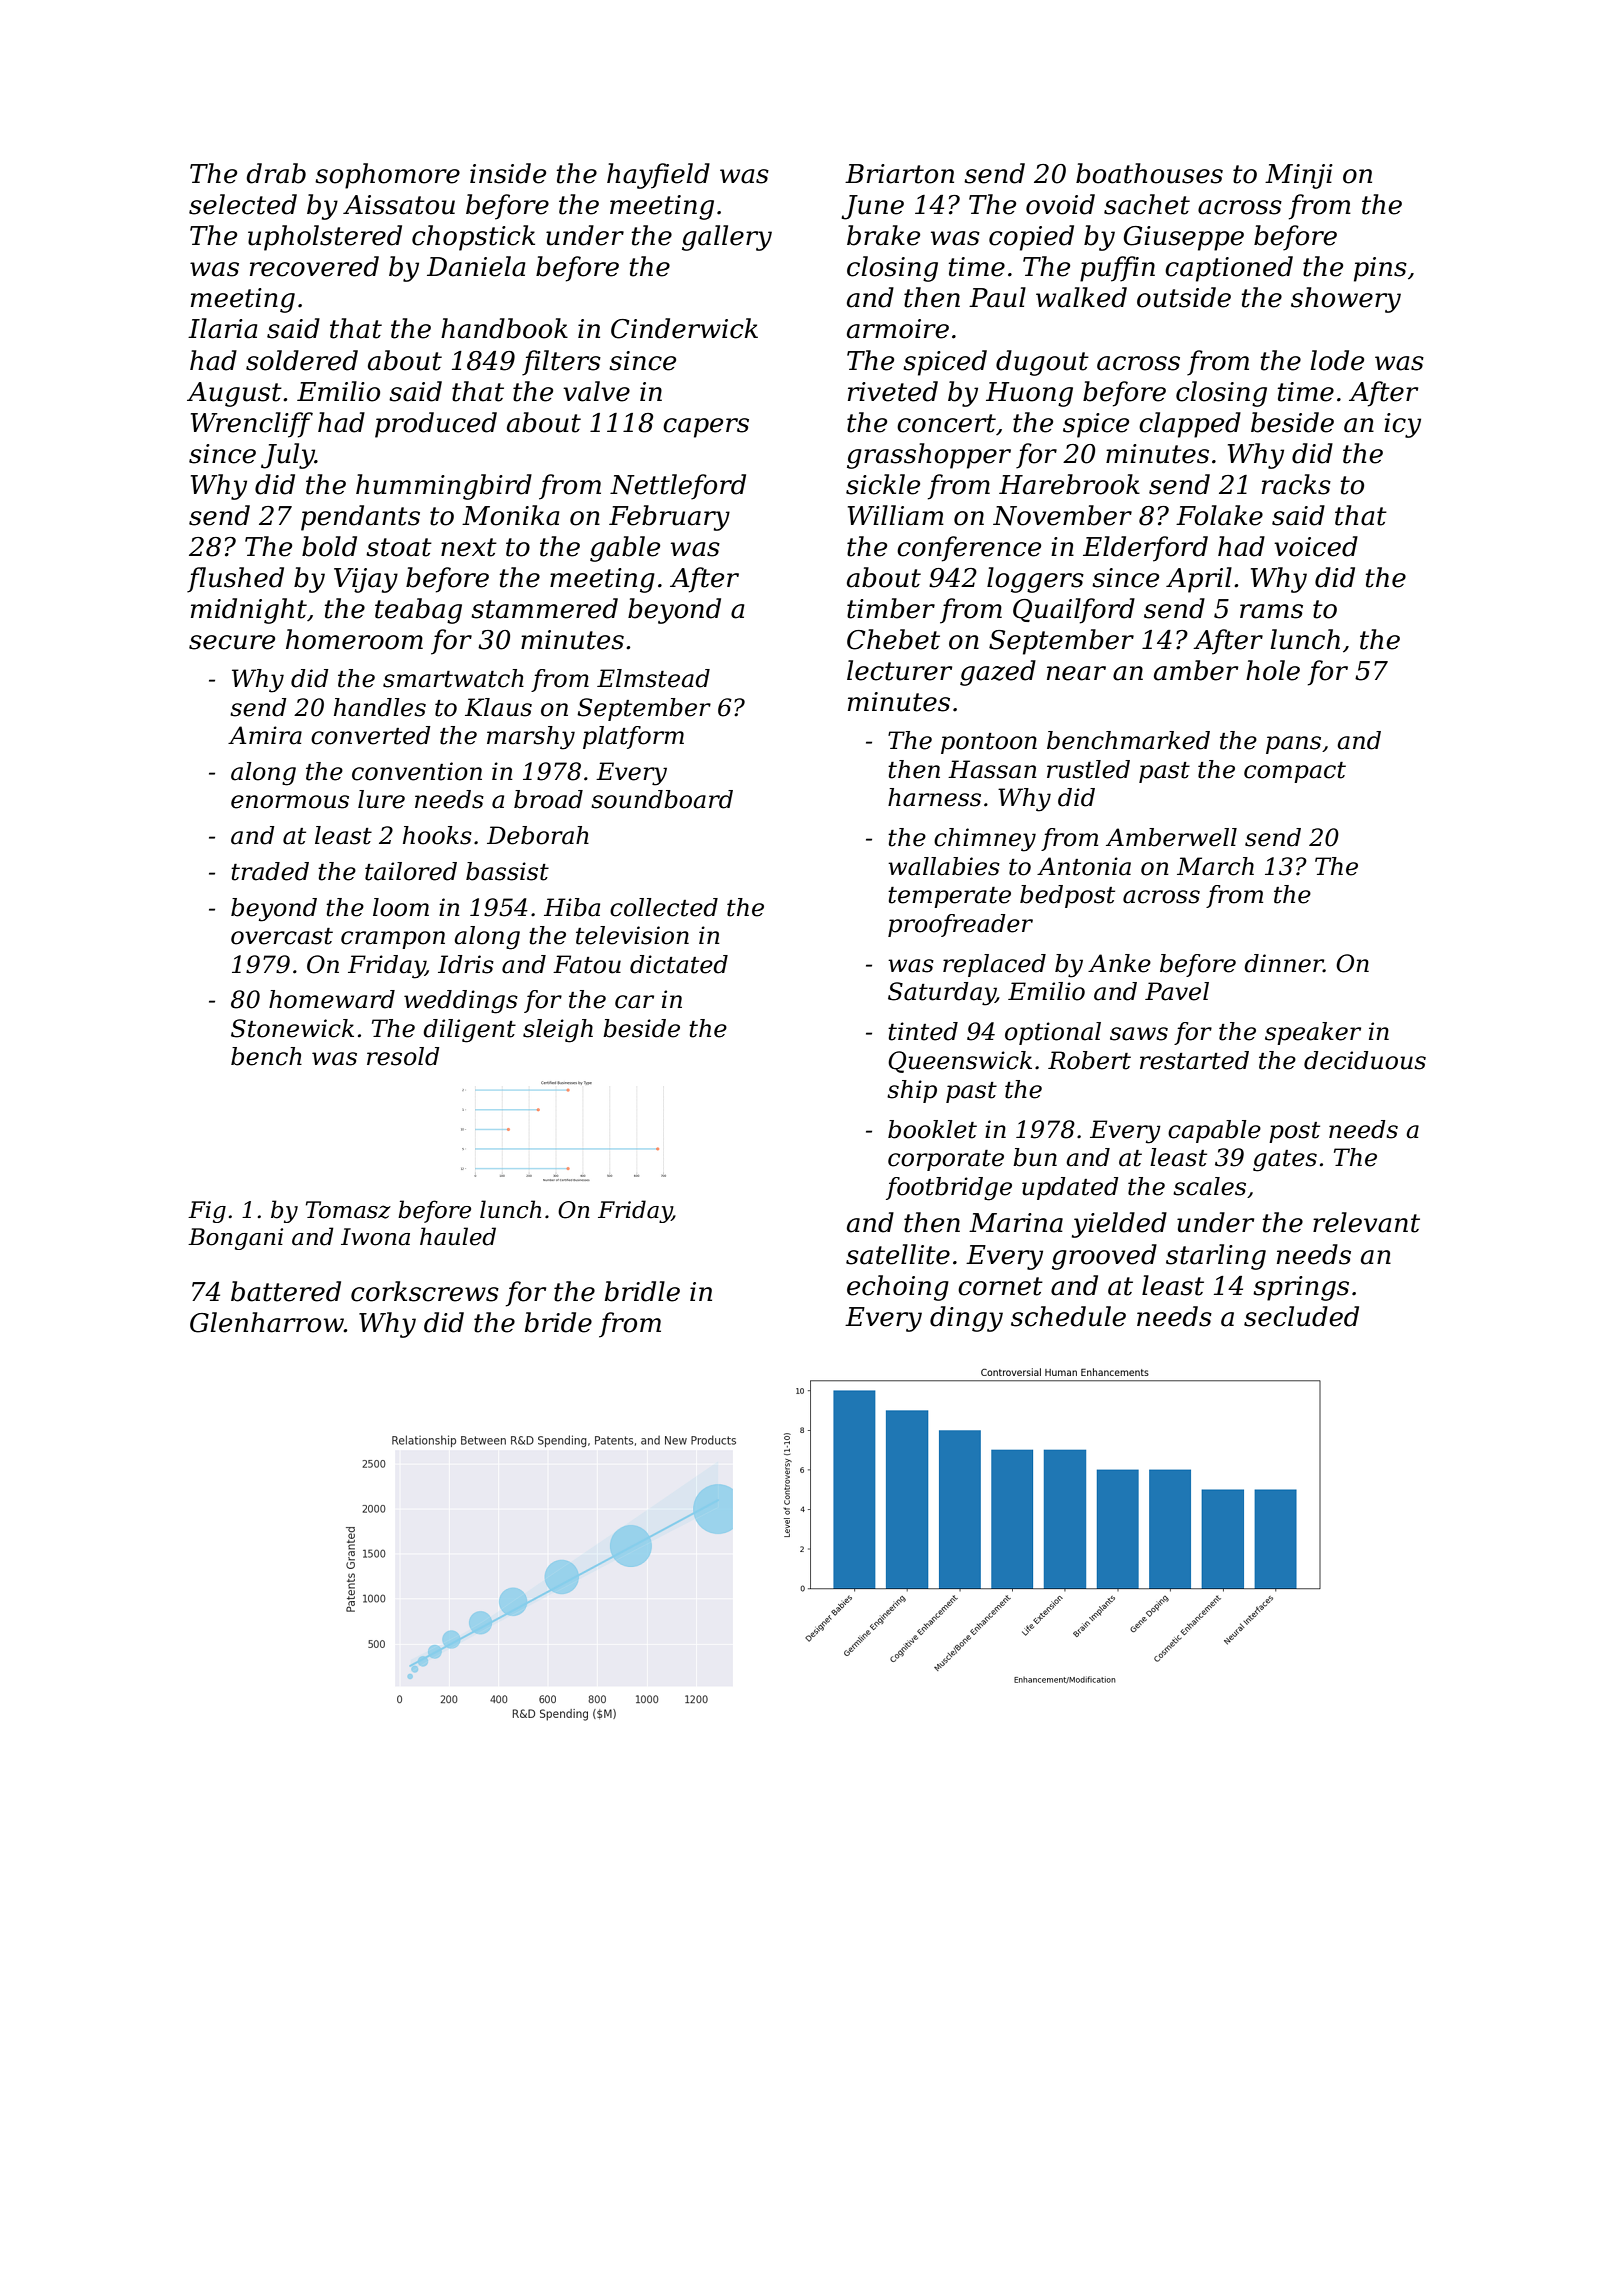  Describe the element at coordinates (558, 1322) in the document. I see `bride` at that location.
